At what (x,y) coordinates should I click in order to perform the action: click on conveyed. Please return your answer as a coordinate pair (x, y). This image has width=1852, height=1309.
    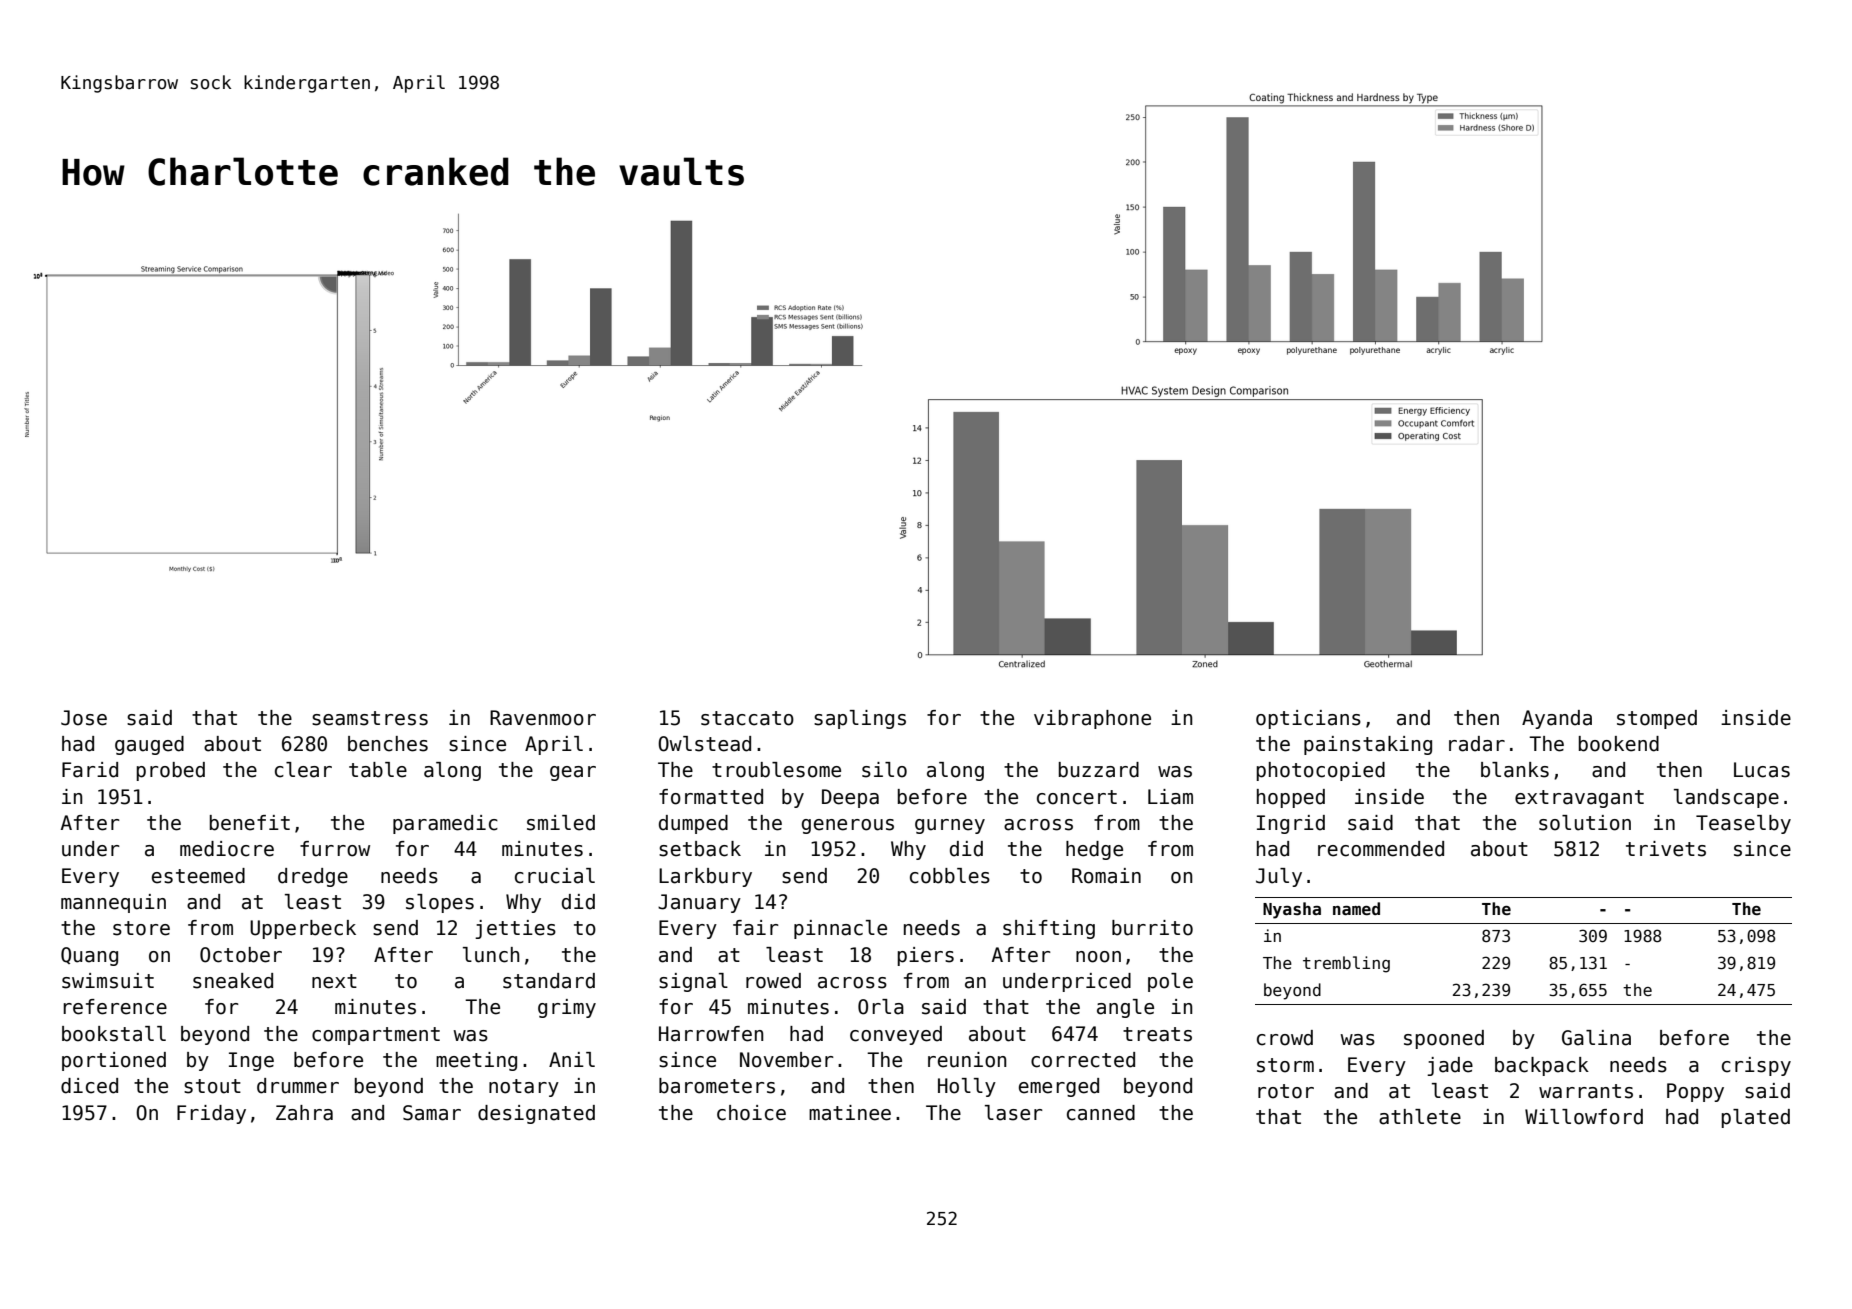
    Looking at the image, I should click on (896, 1035).
